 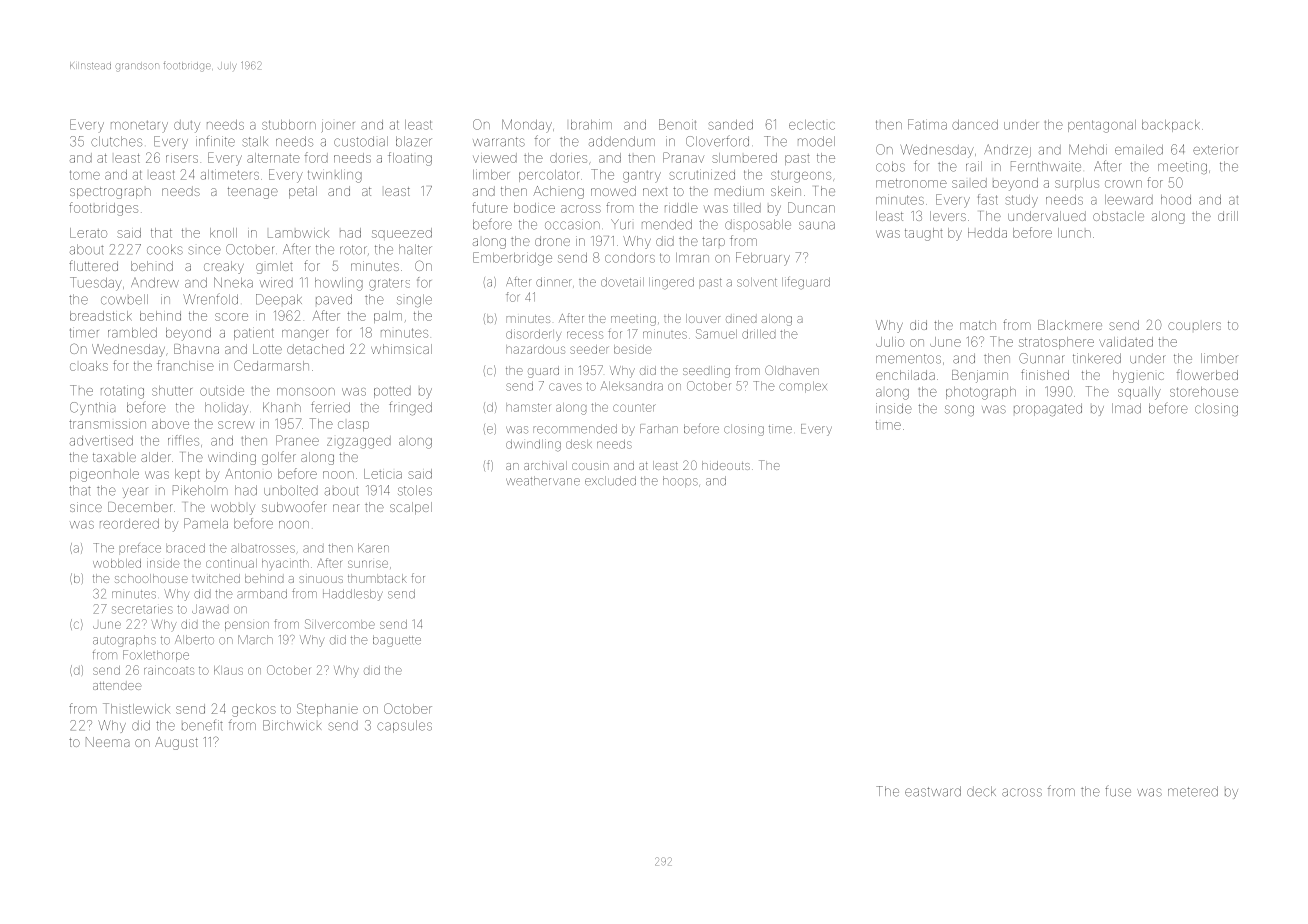 I want to click on Neema, so click(x=108, y=742).
